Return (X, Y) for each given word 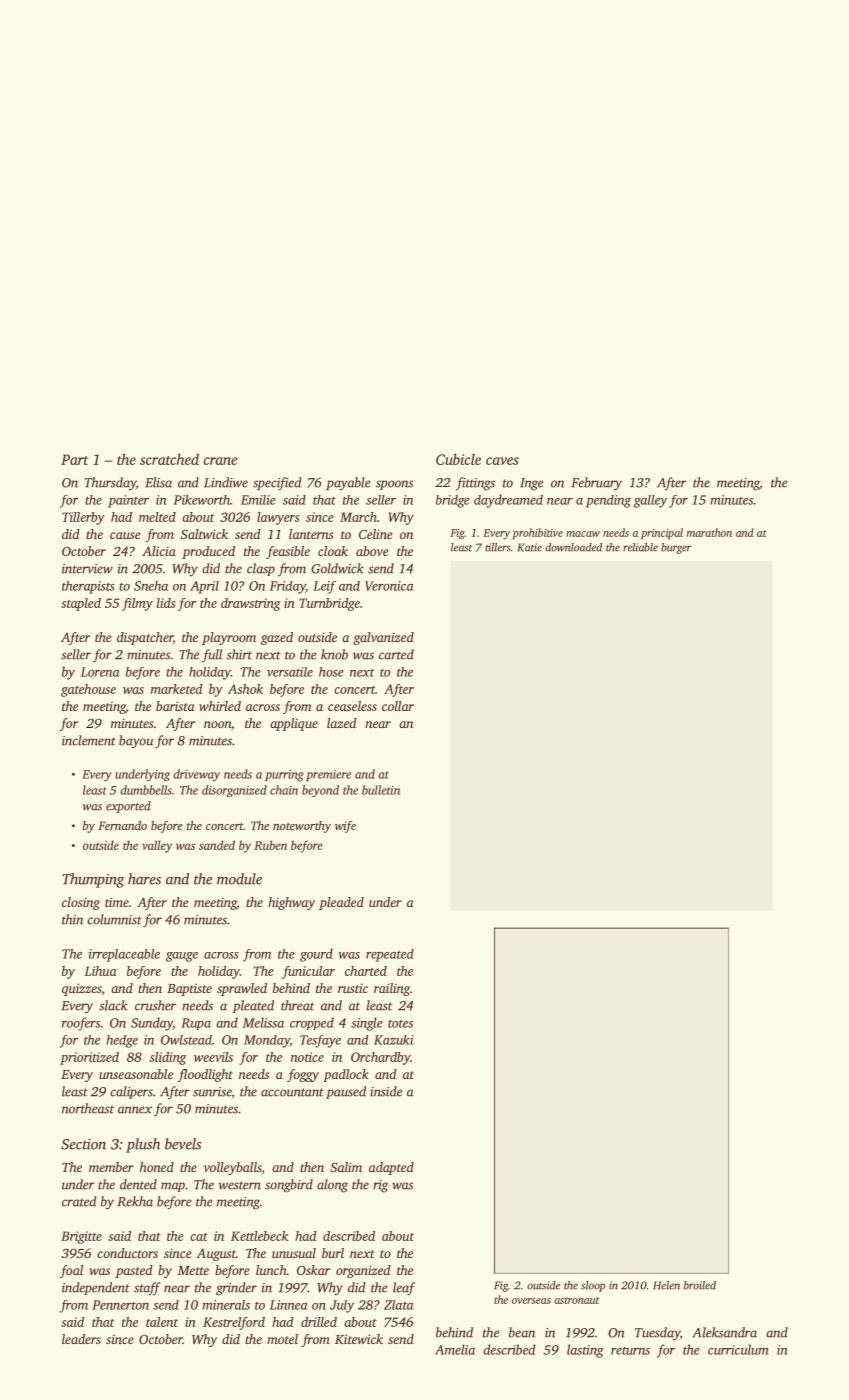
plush (143, 1145)
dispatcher (145, 638)
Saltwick (204, 534)
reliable (640, 547)
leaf (404, 1289)
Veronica (389, 586)
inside (386, 1091)
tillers (498, 547)
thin (72, 919)
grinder (236, 1289)
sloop (593, 1286)
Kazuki (394, 1040)
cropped (312, 1023)
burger (676, 548)
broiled (700, 1285)
